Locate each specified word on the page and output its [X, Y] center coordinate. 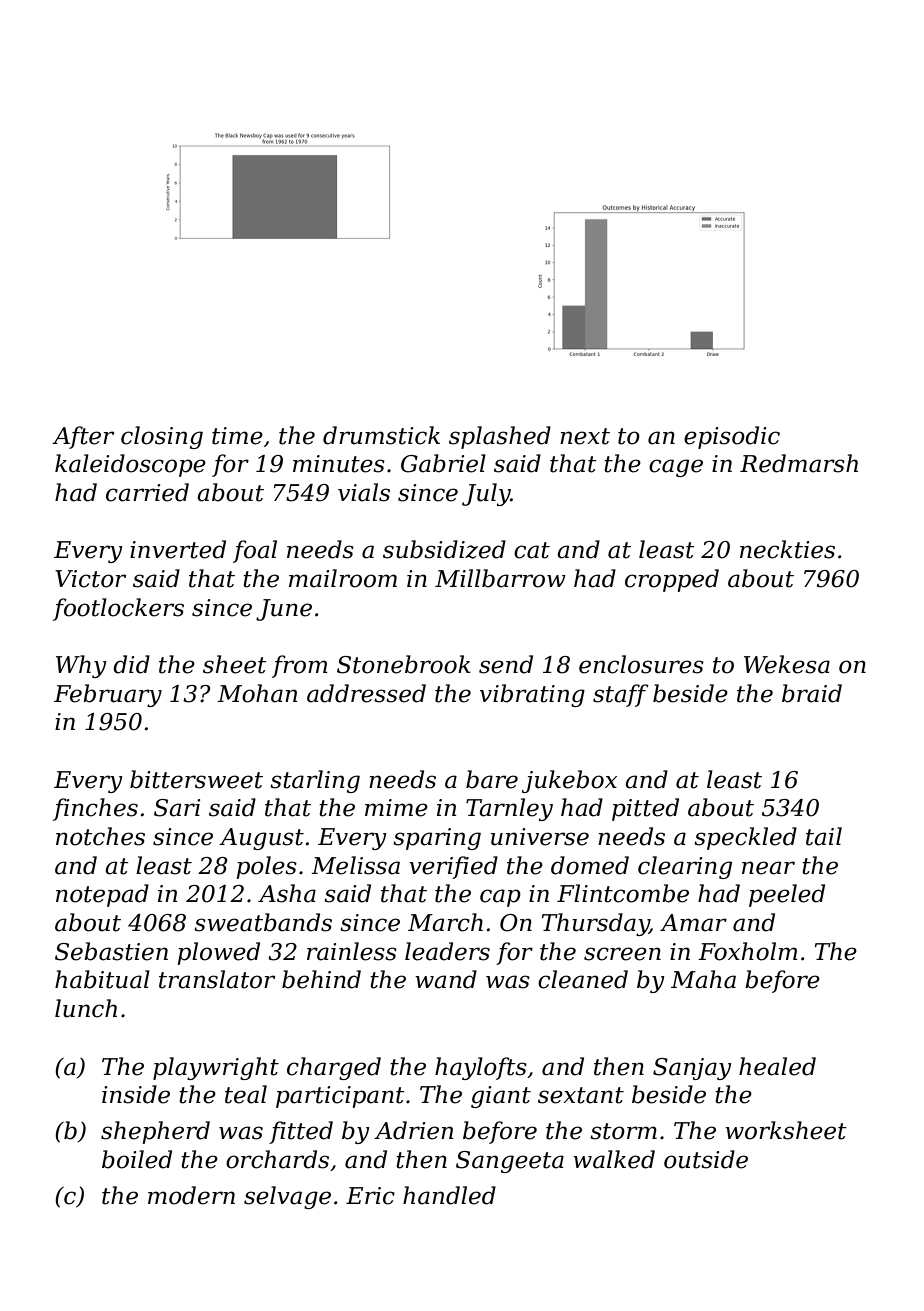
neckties [787, 549]
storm [623, 1131]
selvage [287, 1197]
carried [147, 492]
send [506, 664]
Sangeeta [510, 1162]
